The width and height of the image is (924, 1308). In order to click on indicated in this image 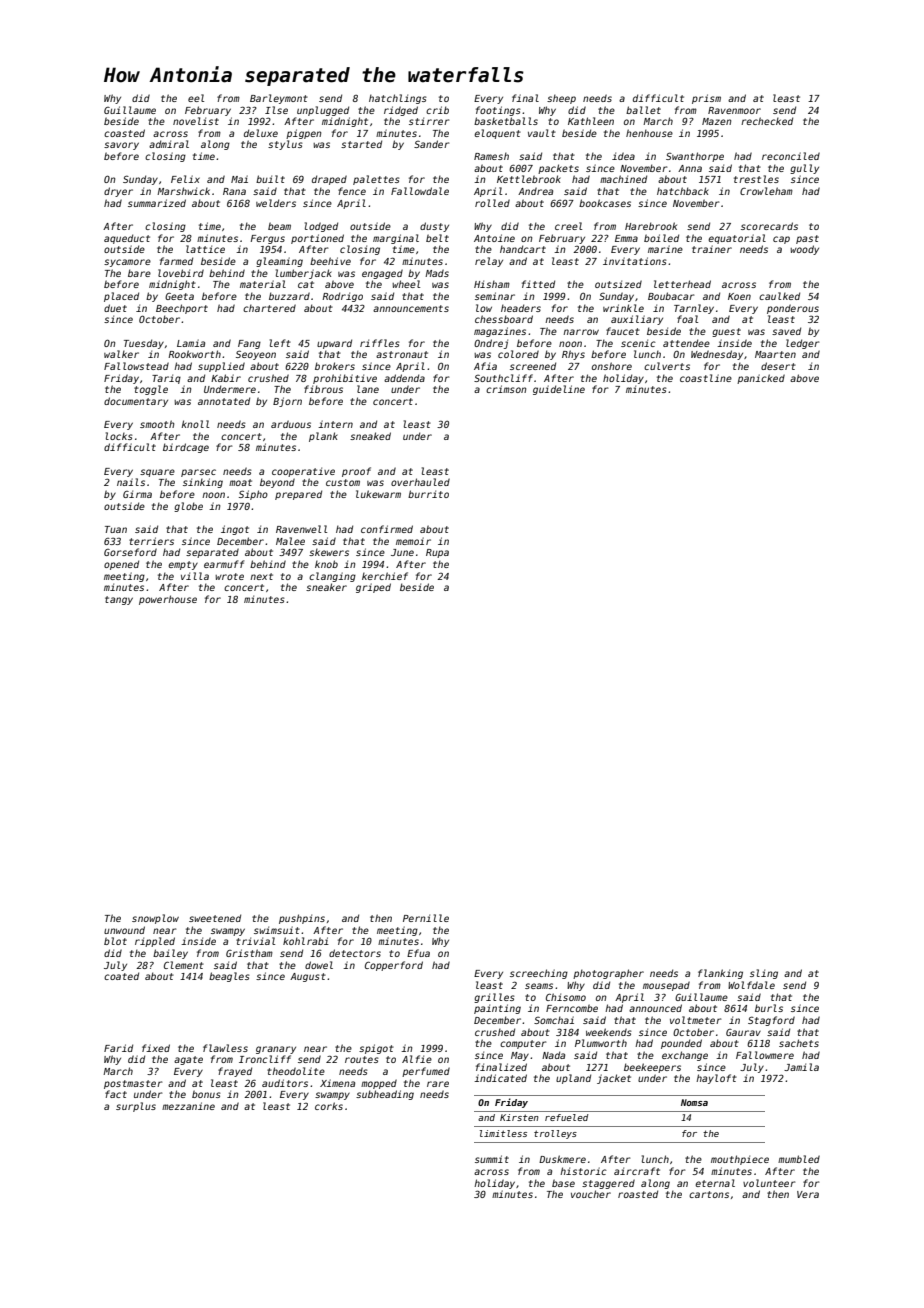, I will do `click(500, 1078)`.
